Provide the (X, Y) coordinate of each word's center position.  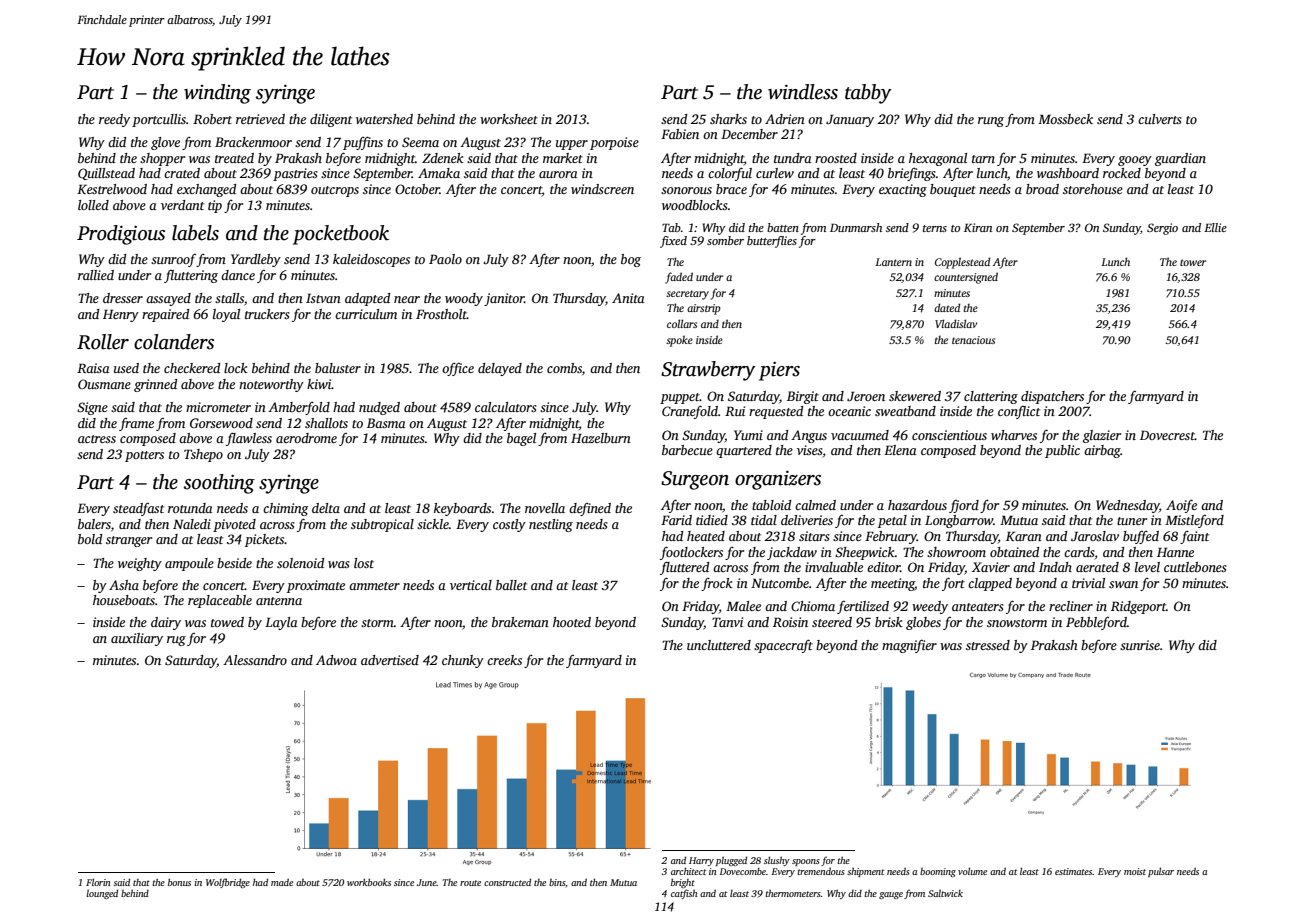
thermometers (793, 893)
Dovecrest (1167, 435)
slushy (777, 861)
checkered (192, 368)
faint (1194, 537)
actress (97, 439)
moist (1135, 871)
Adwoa (336, 660)
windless (803, 92)
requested (776, 412)
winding (217, 94)
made (282, 882)
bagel (521, 439)
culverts (1160, 119)
